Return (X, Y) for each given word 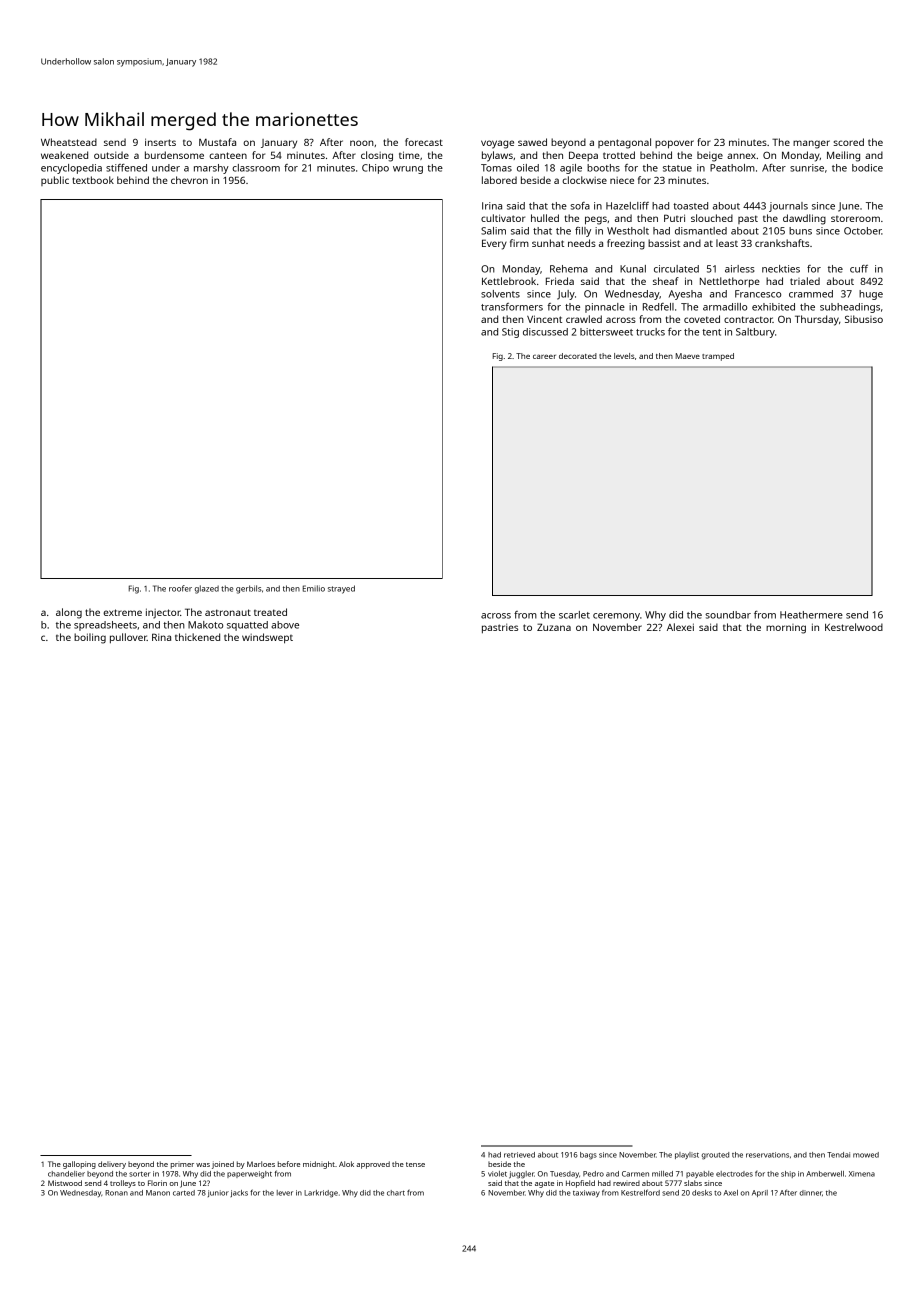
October (863, 231)
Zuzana (554, 627)
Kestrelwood (854, 627)
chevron (189, 180)
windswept (267, 638)
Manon (158, 1193)
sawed (532, 142)
